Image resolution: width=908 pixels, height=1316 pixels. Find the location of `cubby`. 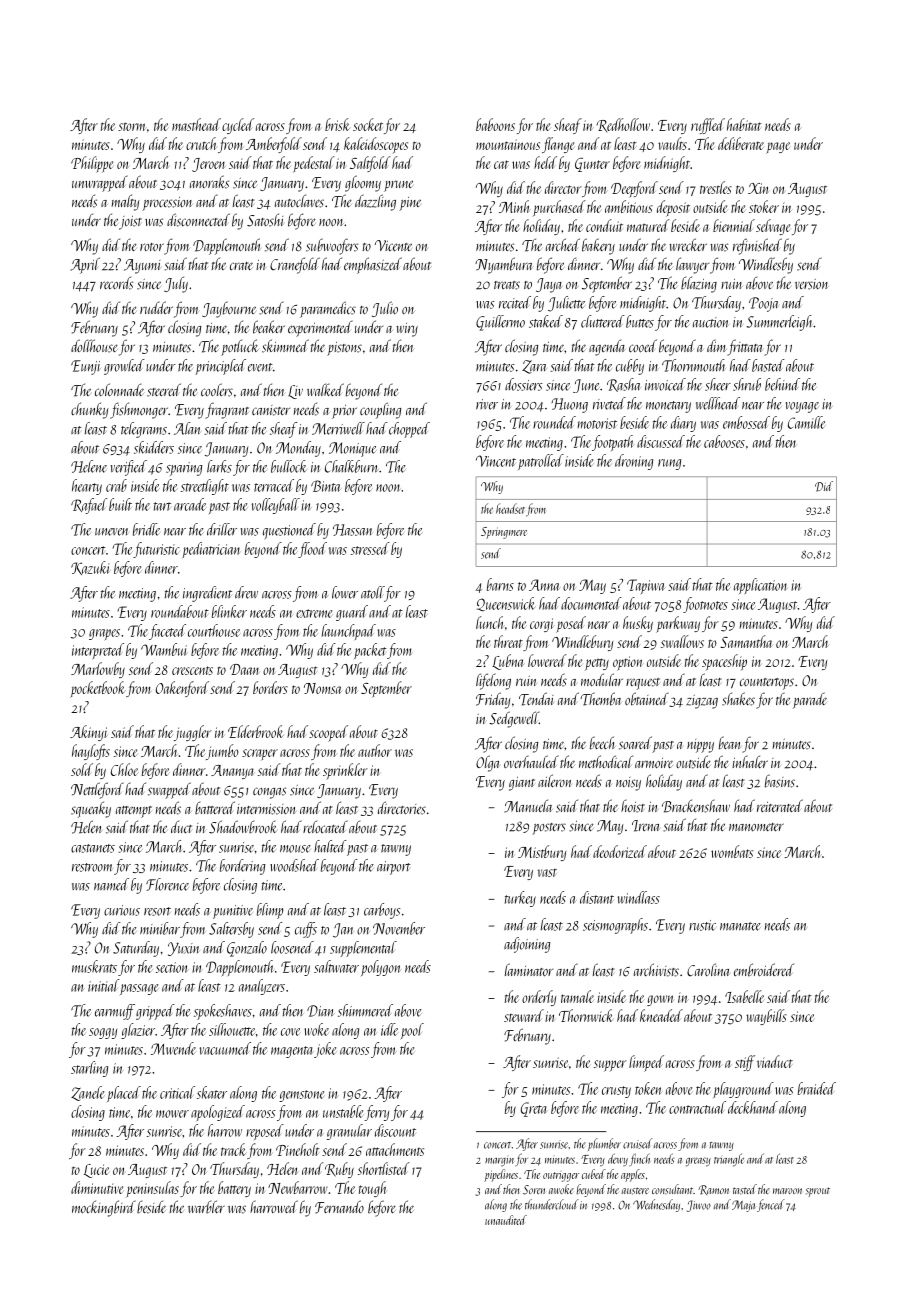

cubby is located at coordinates (630, 367).
